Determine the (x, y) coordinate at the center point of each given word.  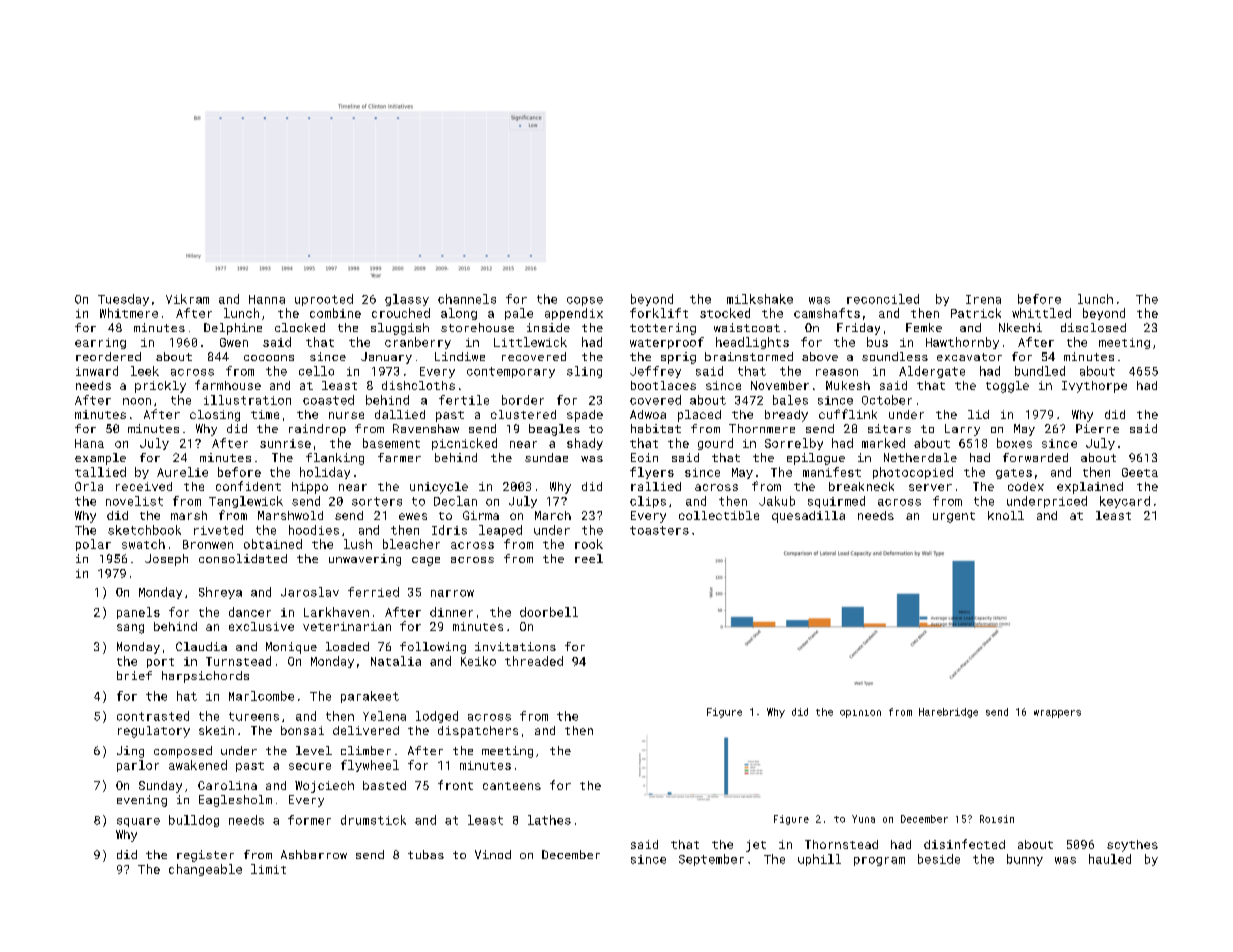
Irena (983, 299)
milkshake (760, 299)
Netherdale (920, 457)
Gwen (234, 342)
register (205, 856)
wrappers (1057, 714)
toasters (659, 530)
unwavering (365, 560)
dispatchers (478, 732)
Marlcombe (261, 696)
